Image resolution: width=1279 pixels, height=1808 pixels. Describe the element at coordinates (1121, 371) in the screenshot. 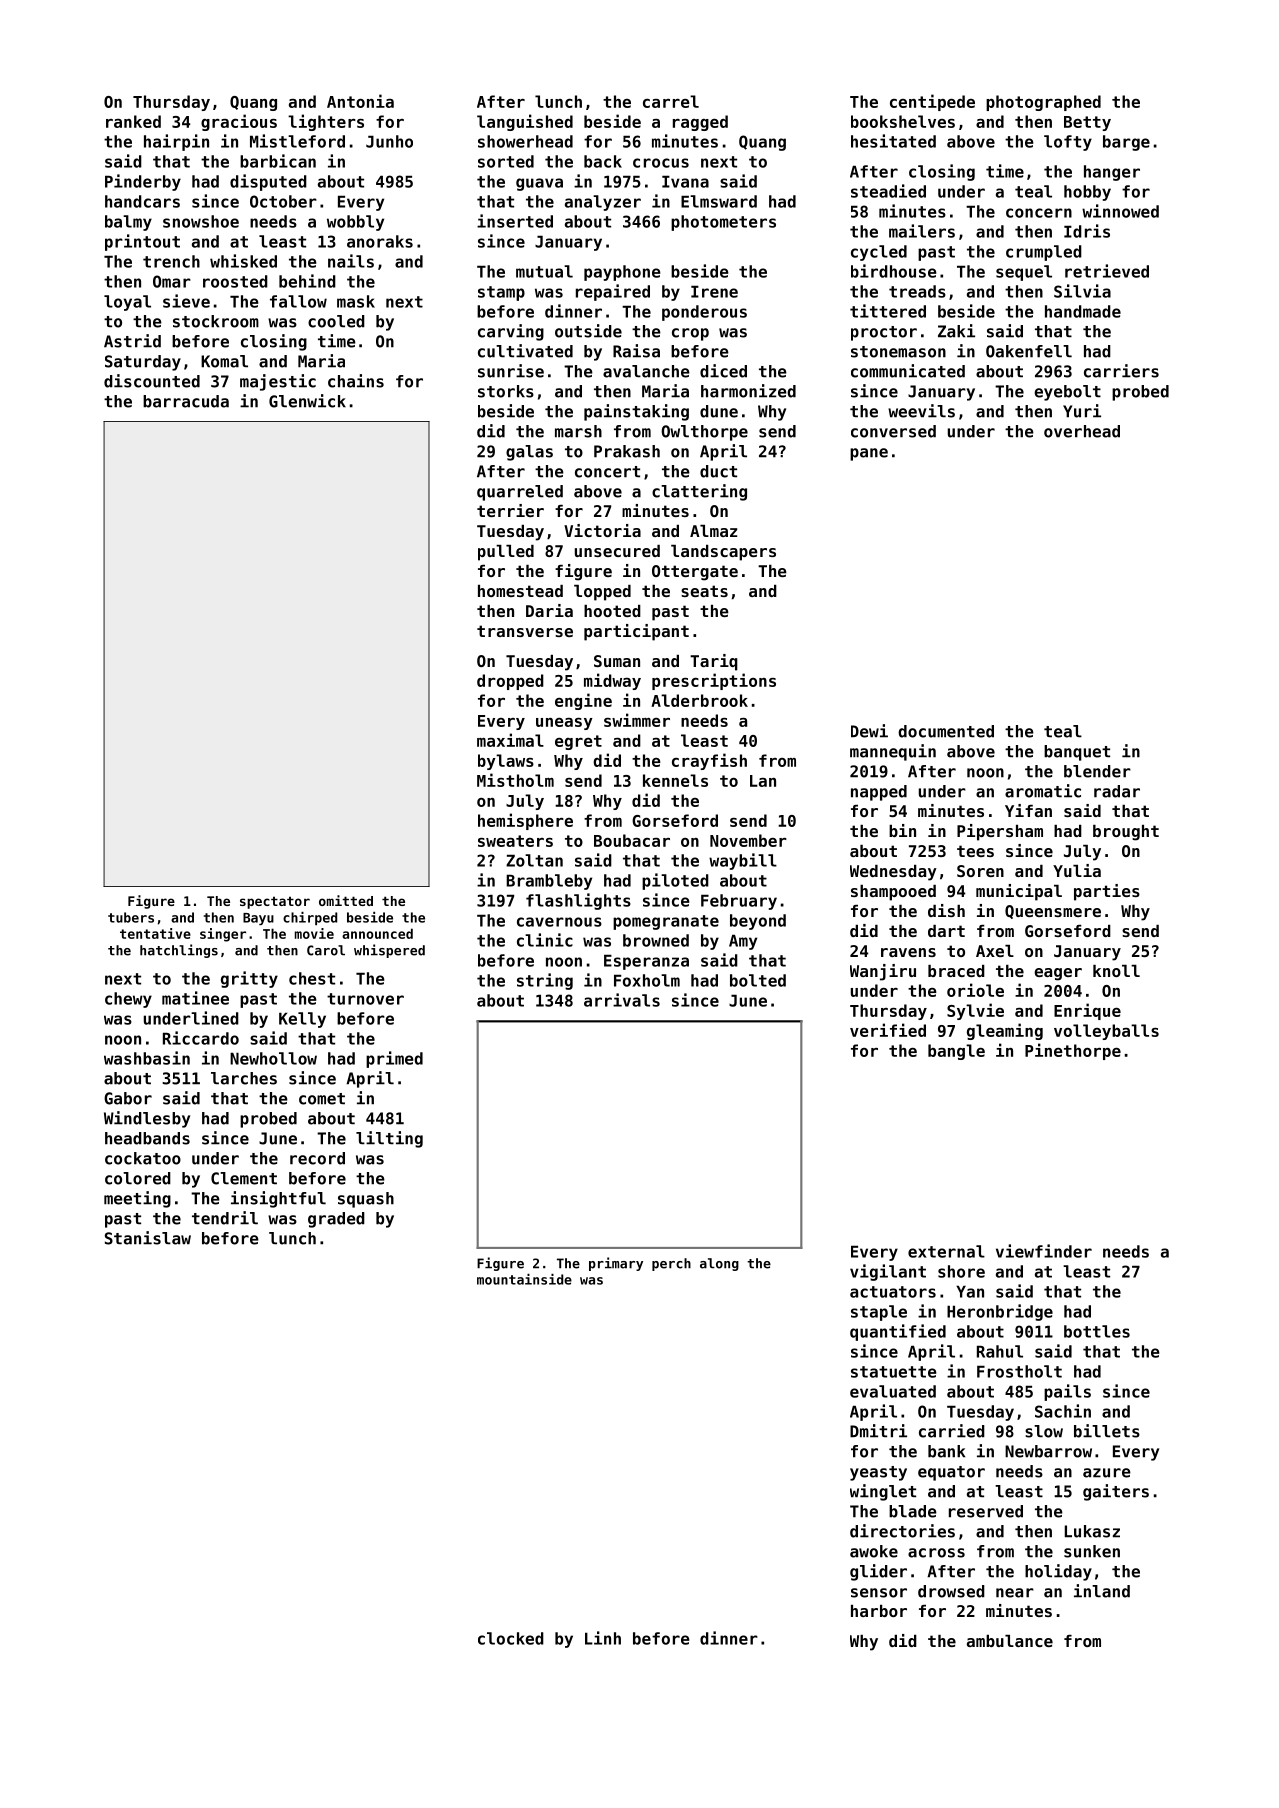

I see `carriers` at that location.
